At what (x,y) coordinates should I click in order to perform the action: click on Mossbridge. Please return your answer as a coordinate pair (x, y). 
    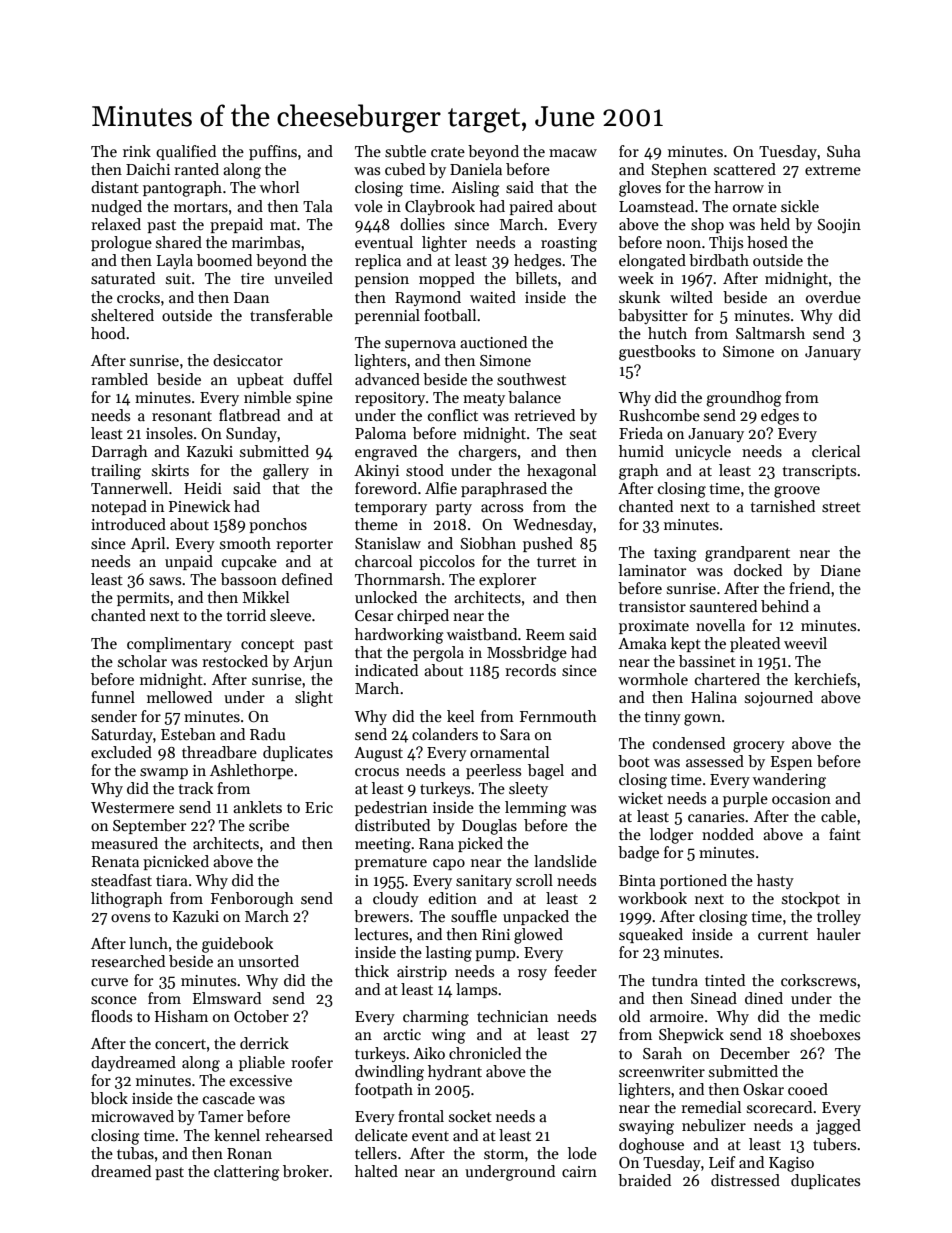
    Looking at the image, I should click on (527, 654).
